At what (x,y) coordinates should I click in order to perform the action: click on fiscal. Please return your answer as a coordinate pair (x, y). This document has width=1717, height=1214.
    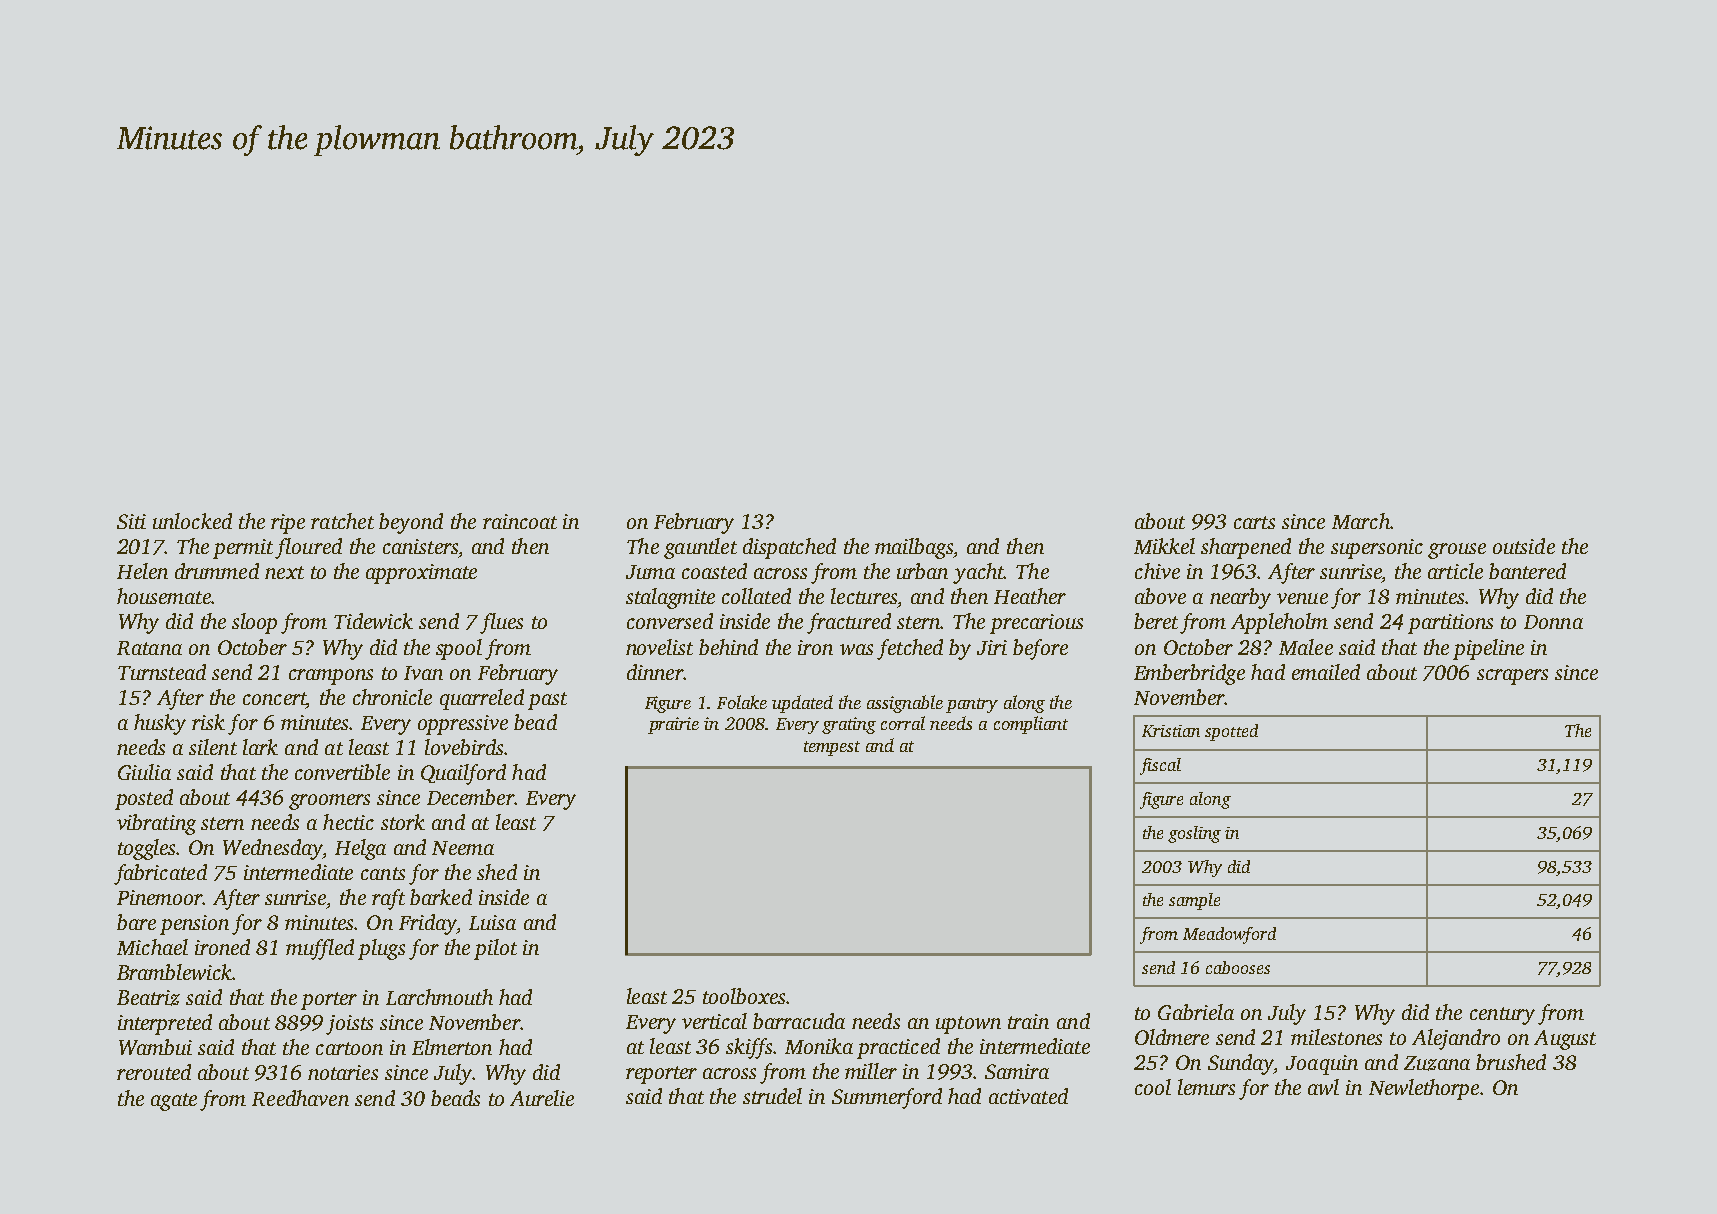
    Looking at the image, I should click on (1160, 766).
